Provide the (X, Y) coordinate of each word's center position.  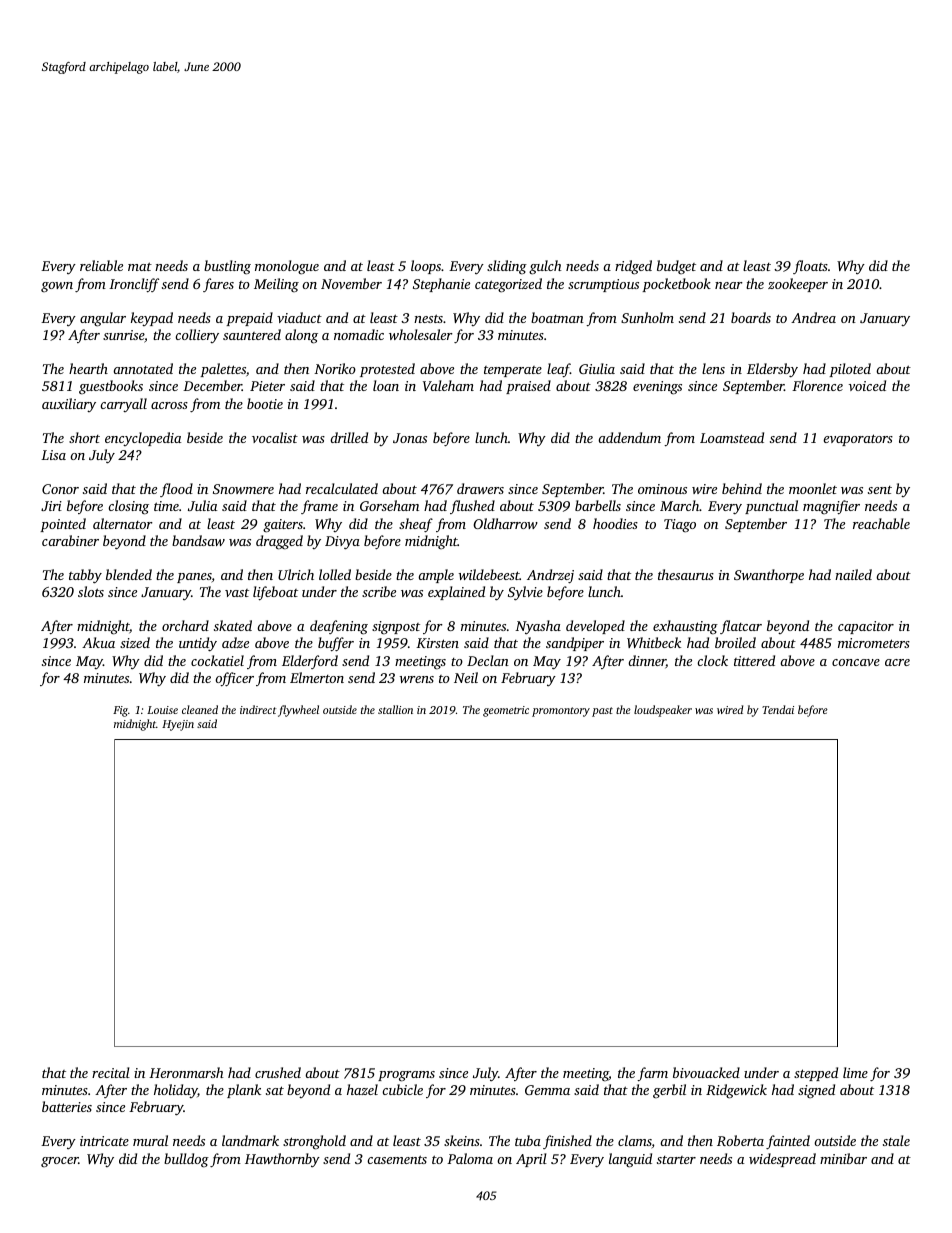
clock (712, 660)
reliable (101, 265)
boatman (557, 317)
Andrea (813, 317)
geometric (506, 711)
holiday (176, 1091)
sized (135, 642)
